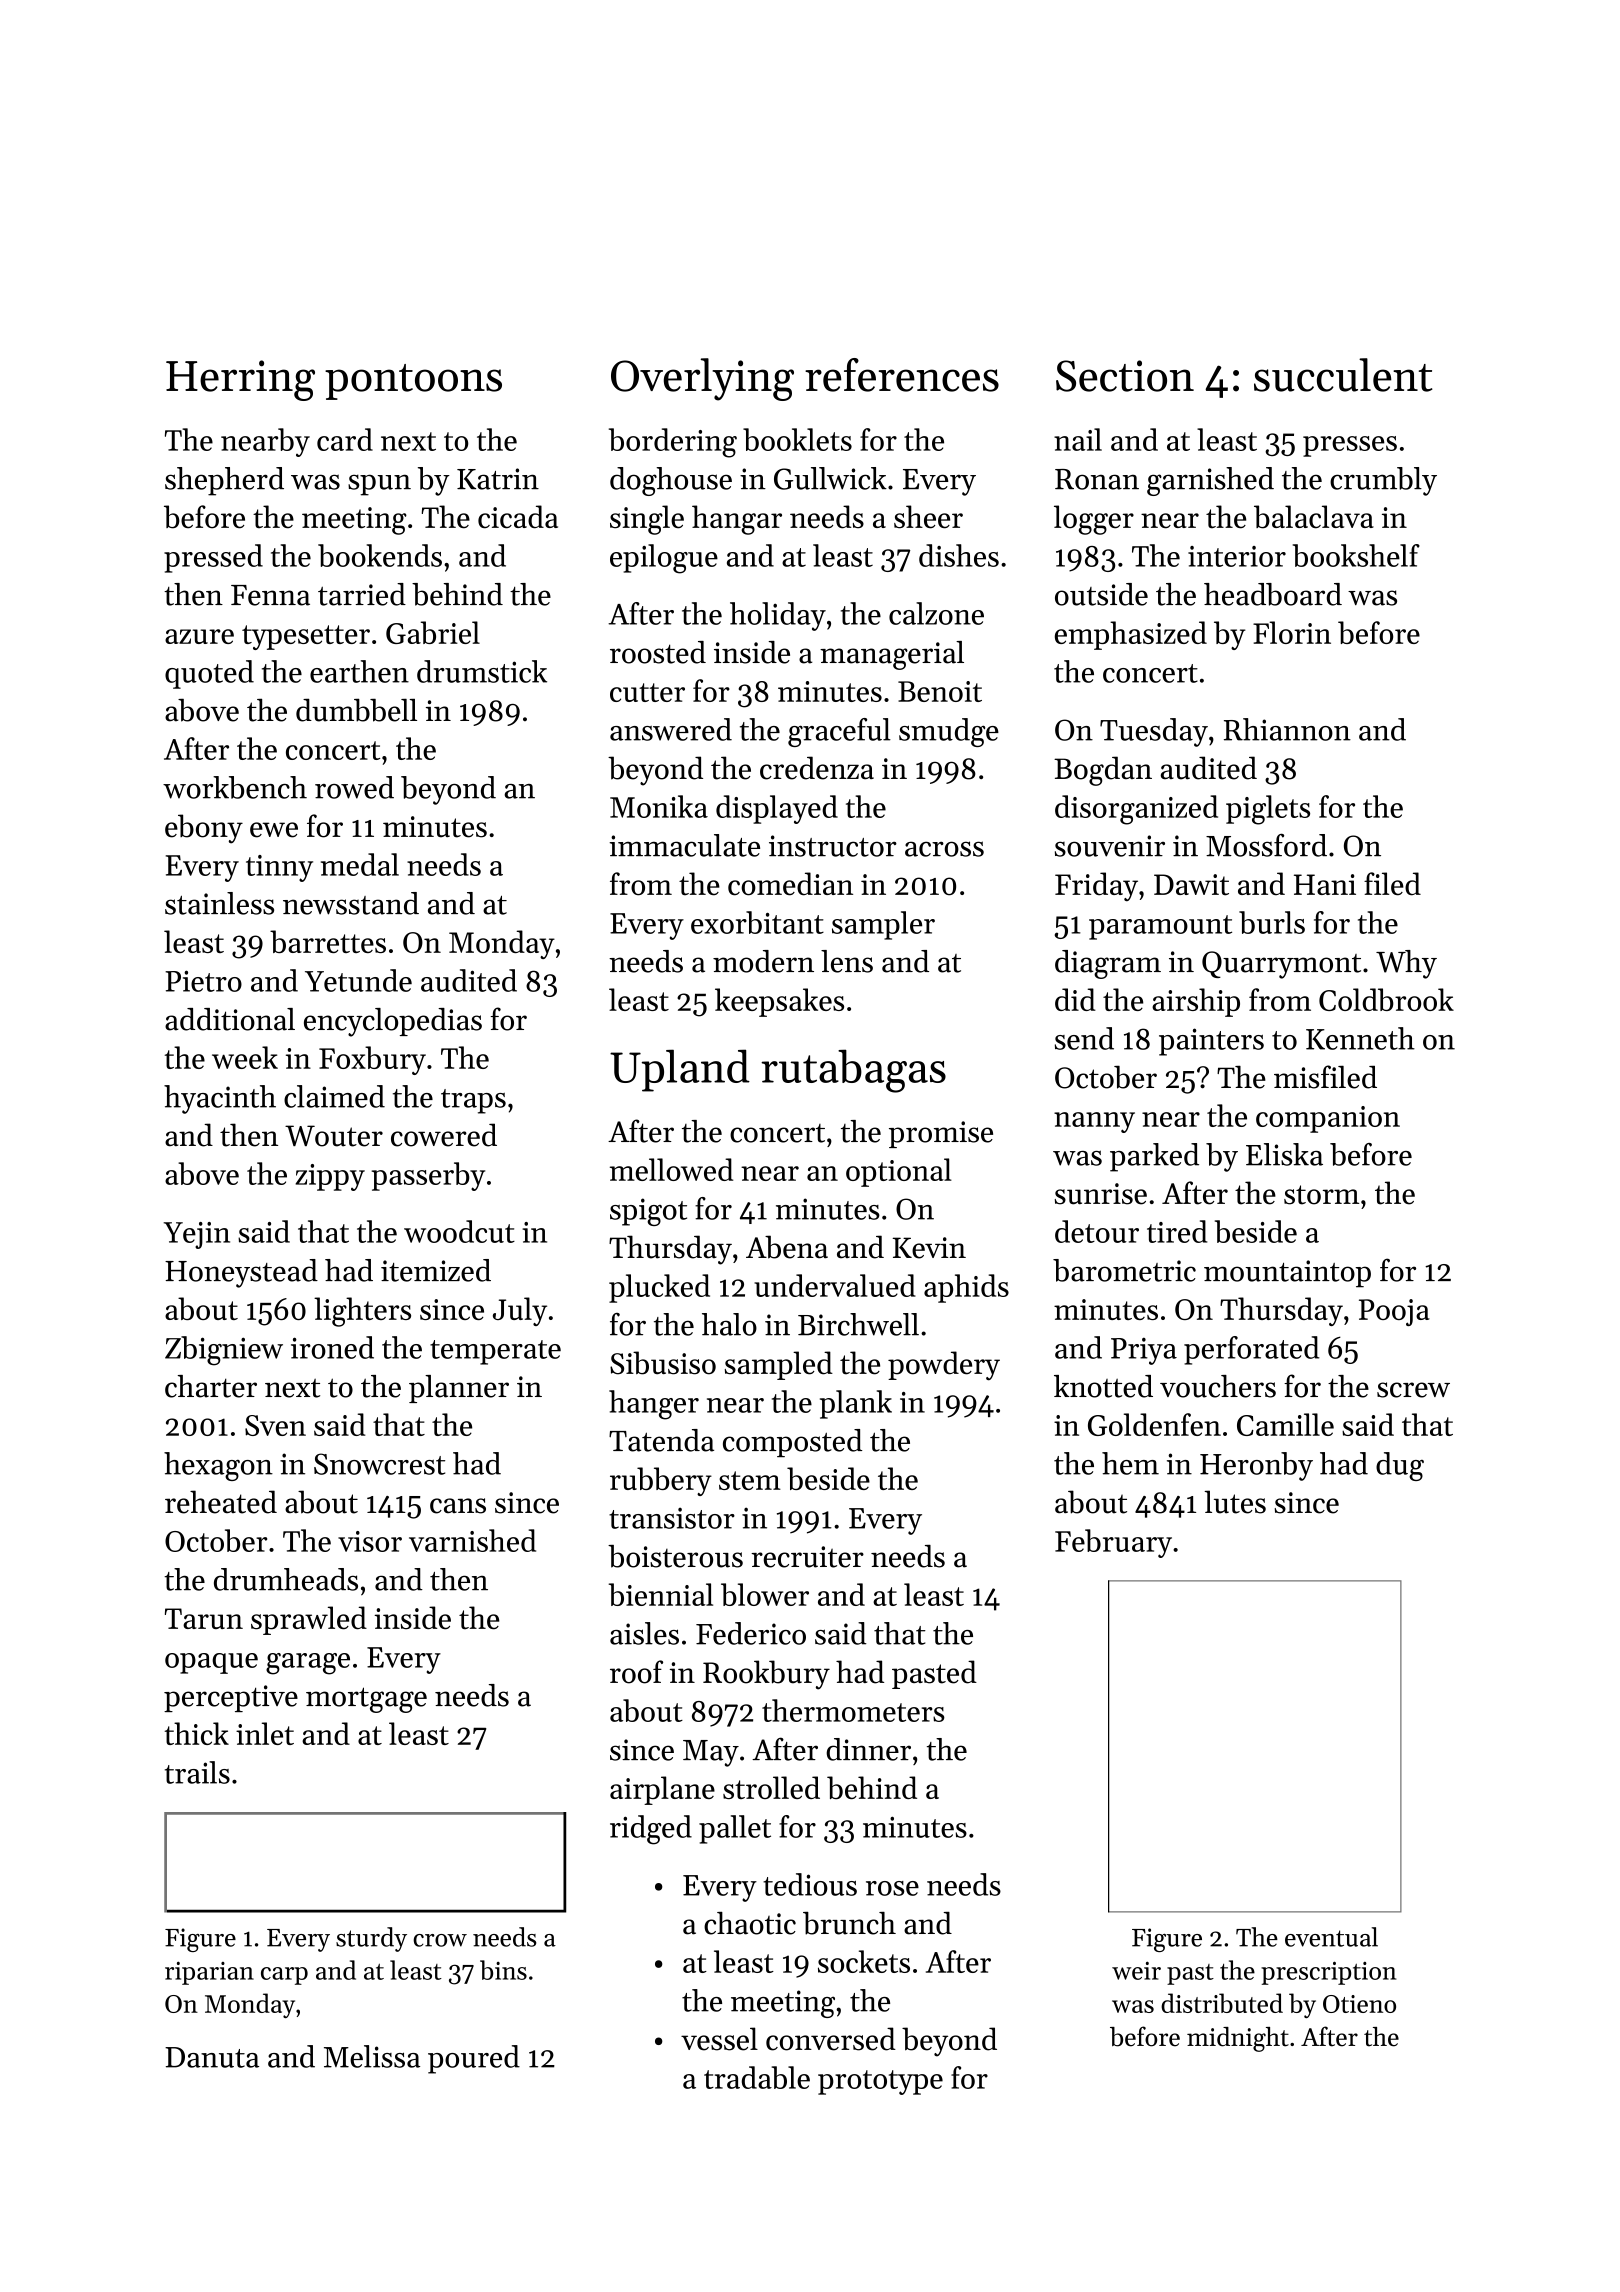  What do you see at coordinates (379, 1464) in the screenshot?
I see `Snowcrest` at bounding box center [379, 1464].
